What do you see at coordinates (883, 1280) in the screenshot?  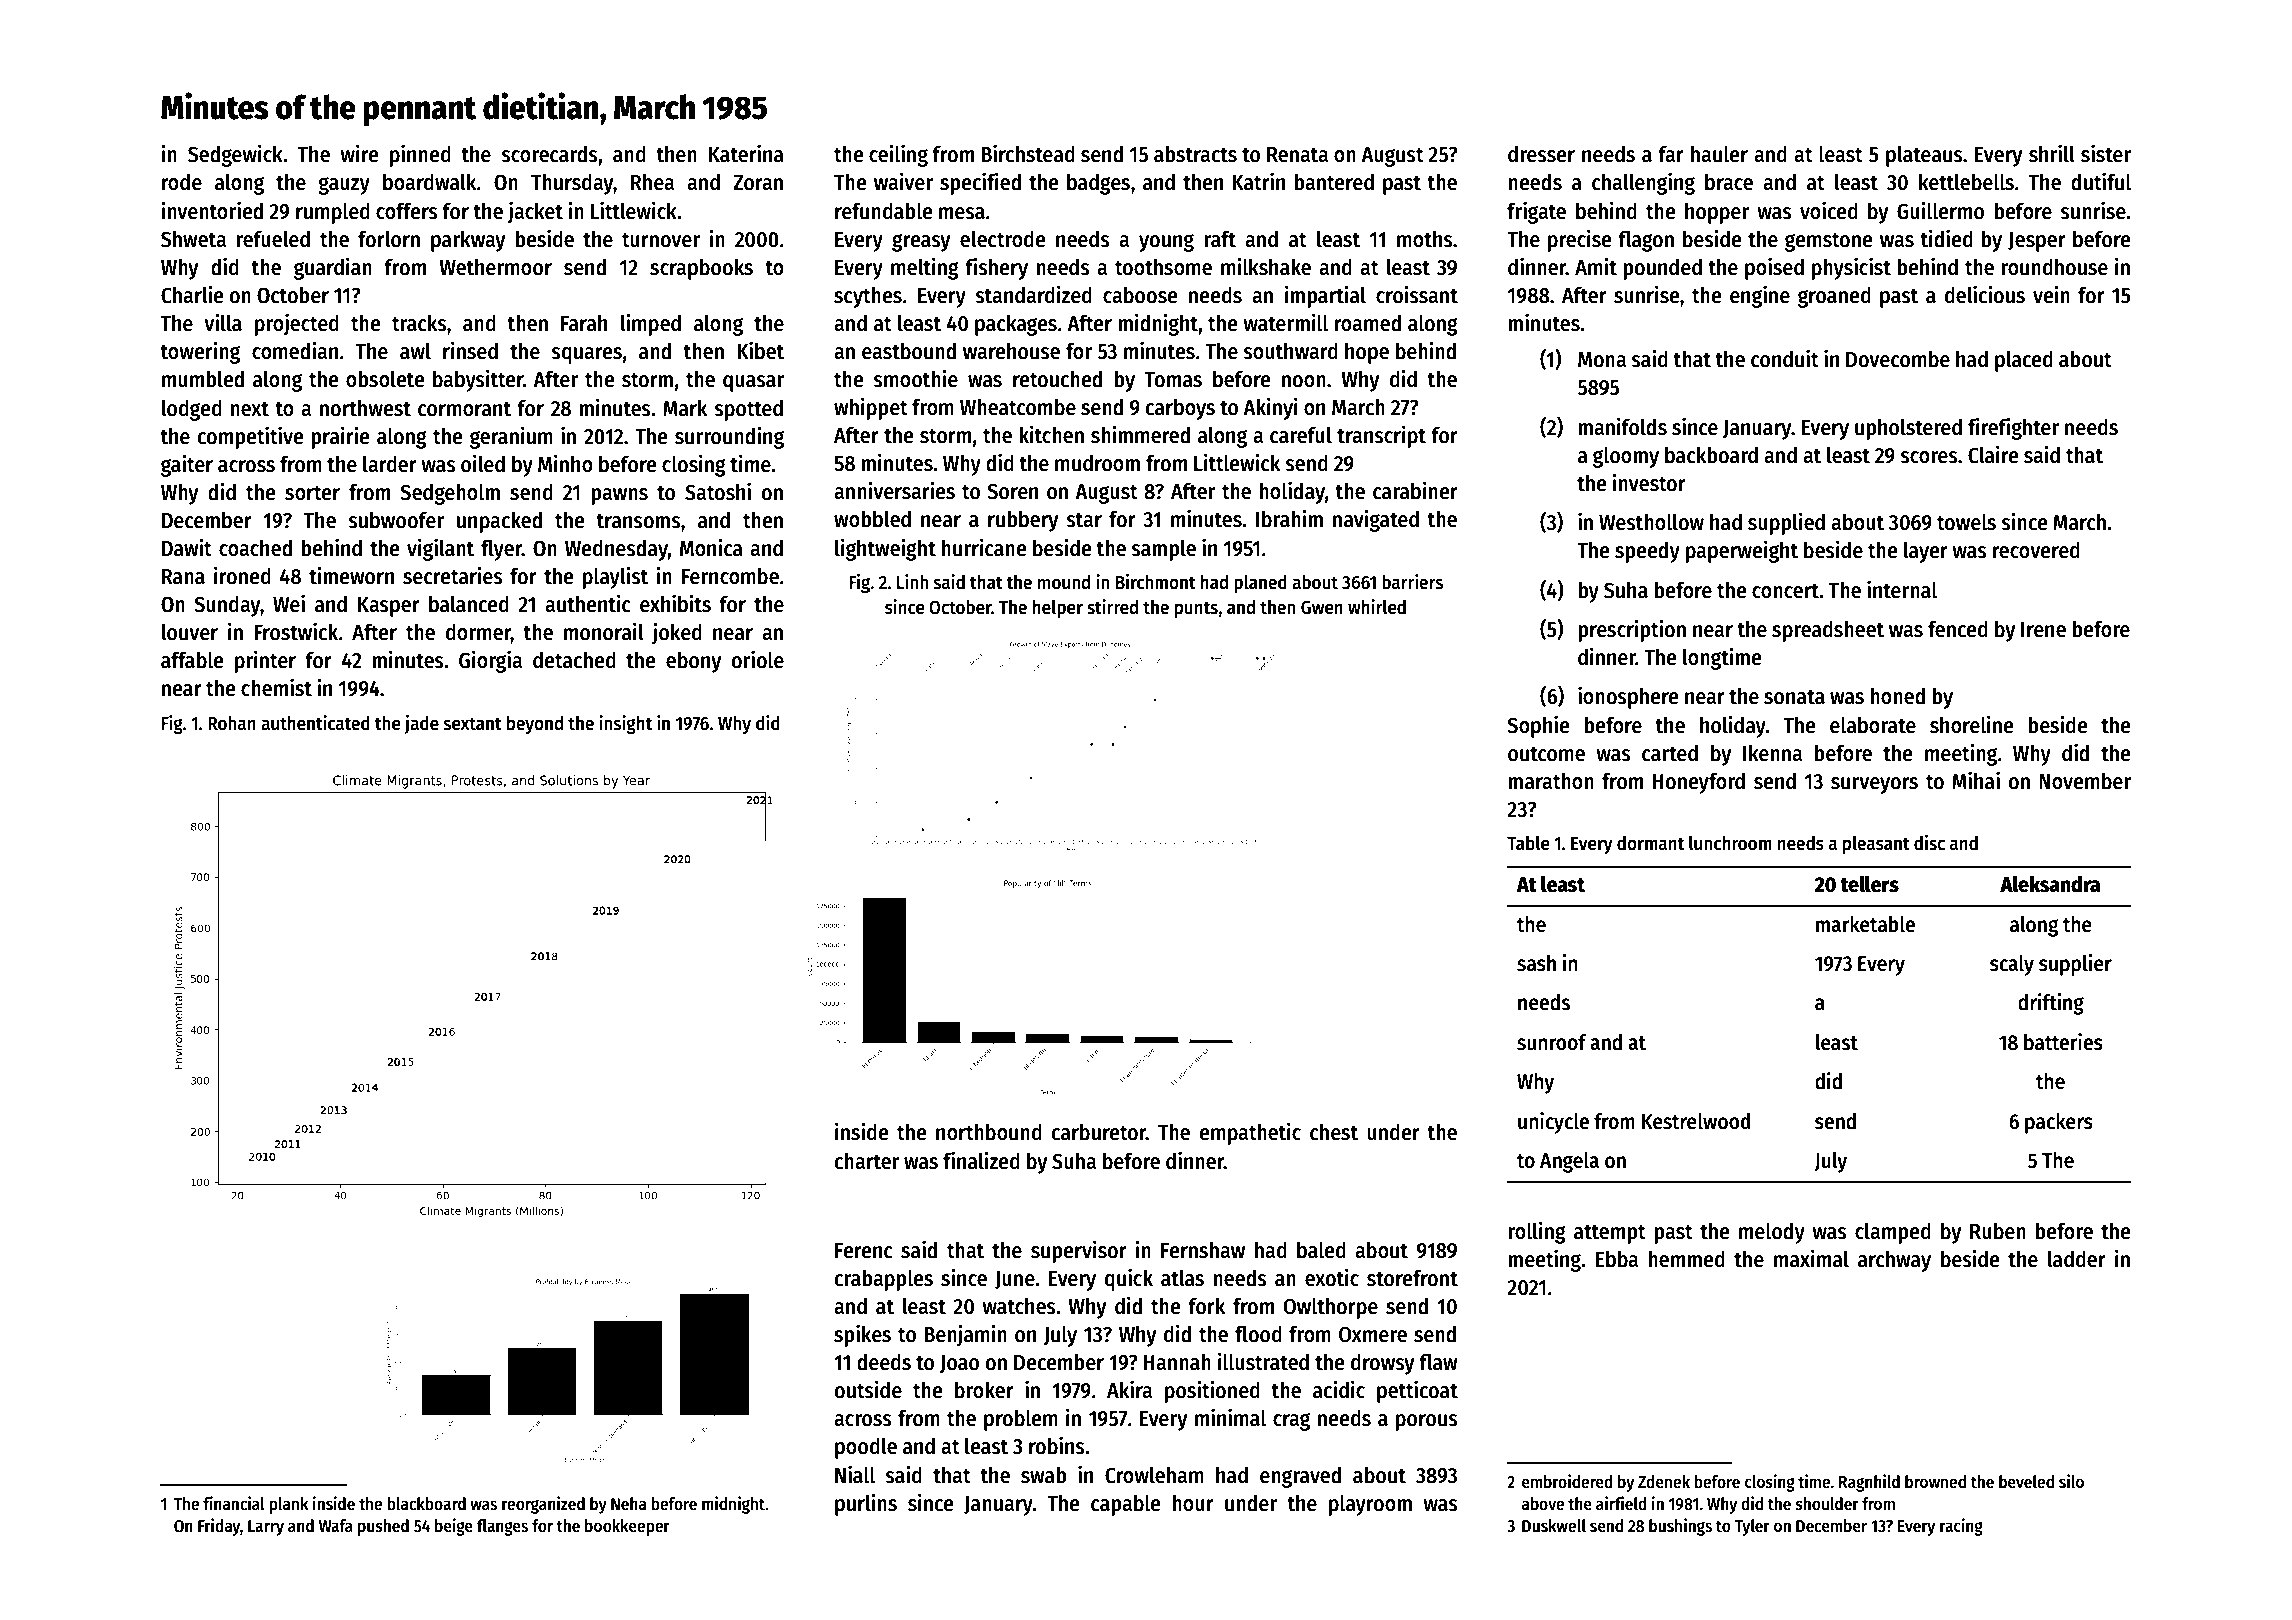 I see `crabapples` at bounding box center [883, 1280].
